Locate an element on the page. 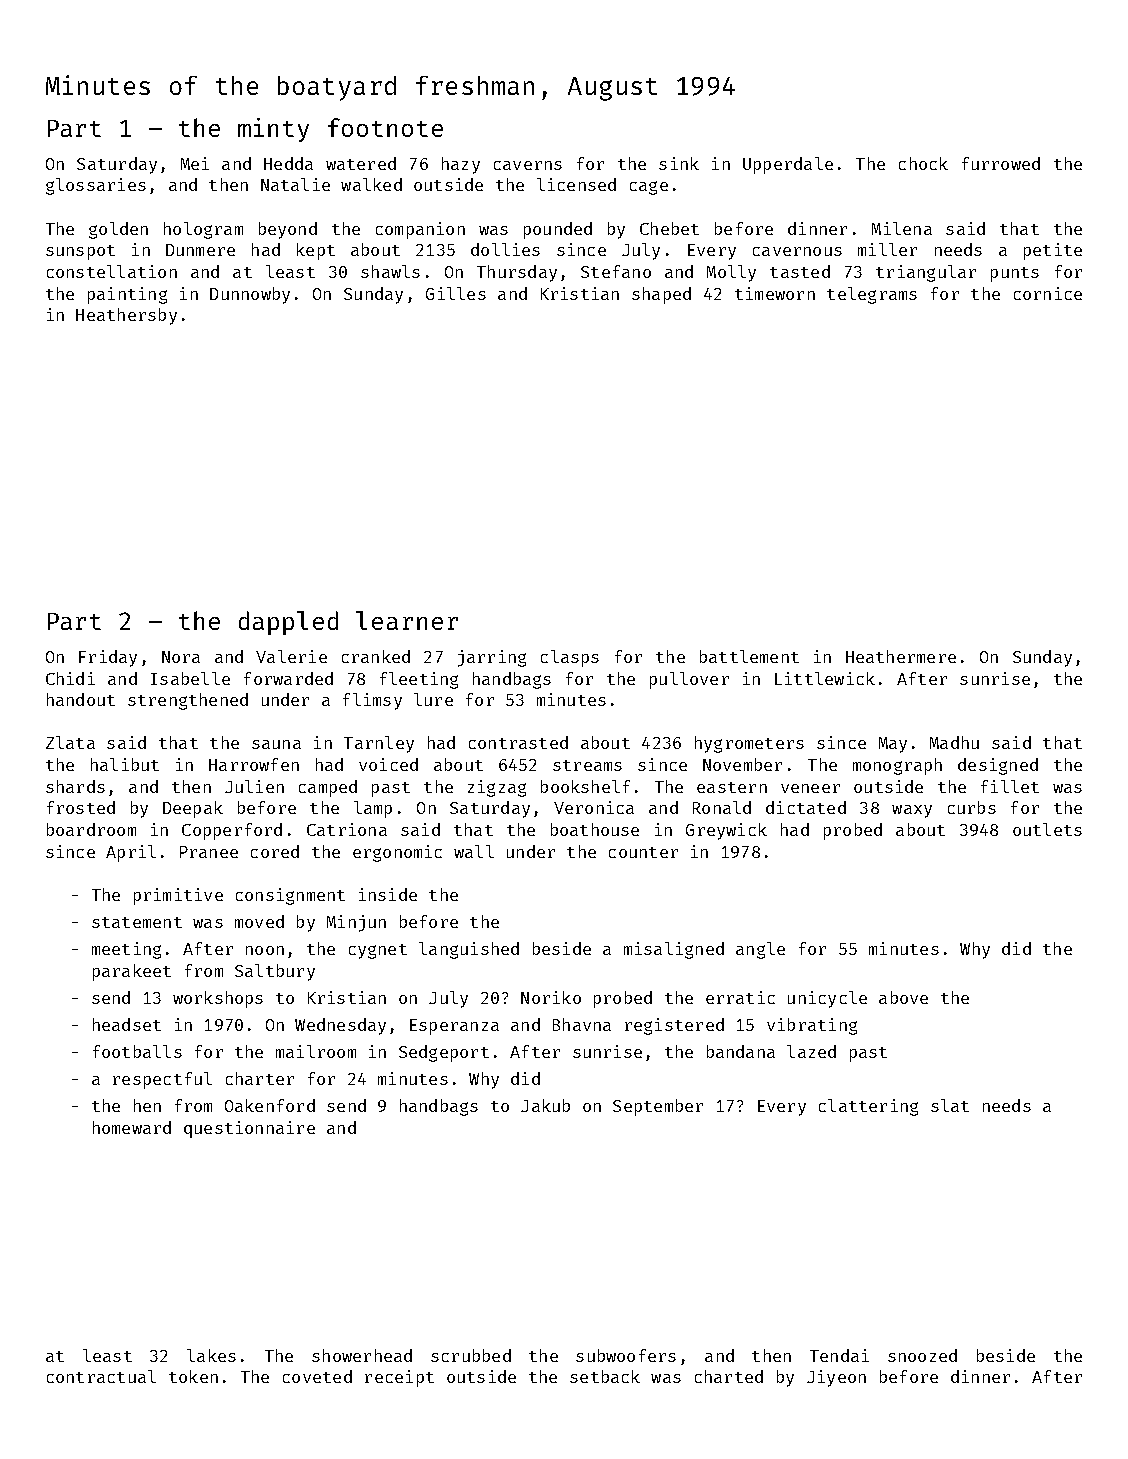 This image has height=1459, width=1128. Chidi is located at coordinates (70, 678).
